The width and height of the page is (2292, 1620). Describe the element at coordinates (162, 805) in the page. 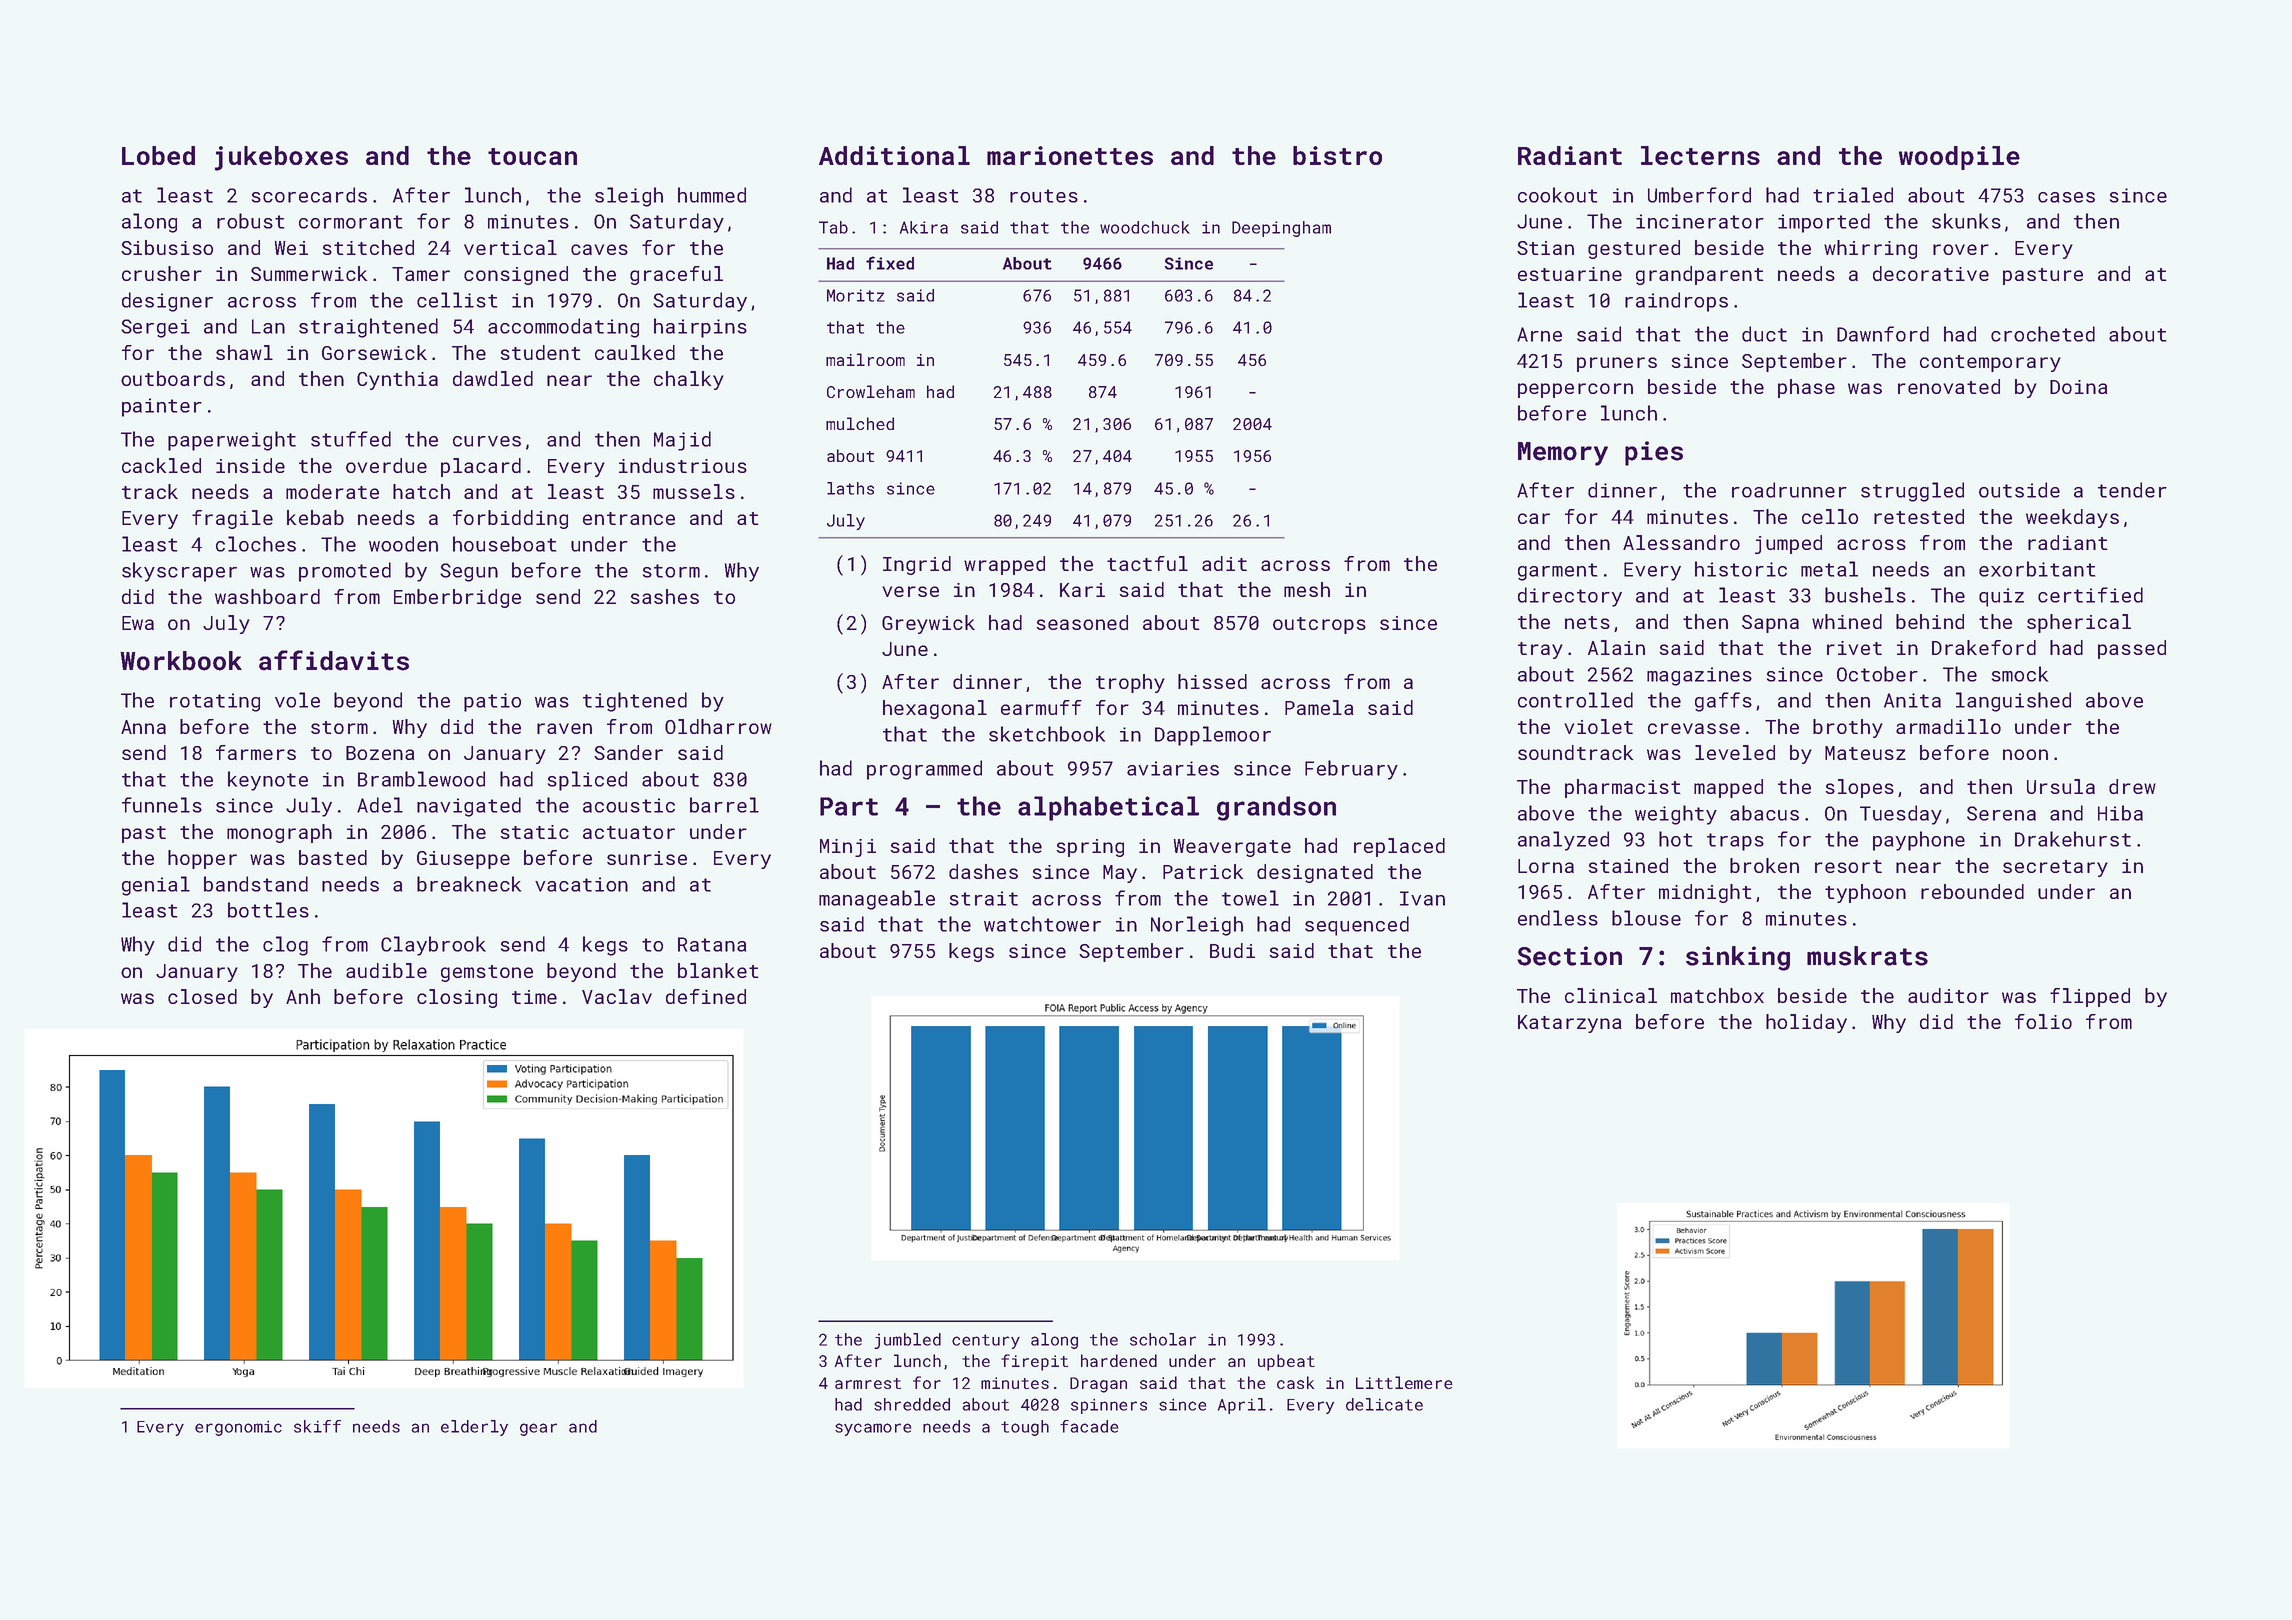

I see `funnels` at that location.
